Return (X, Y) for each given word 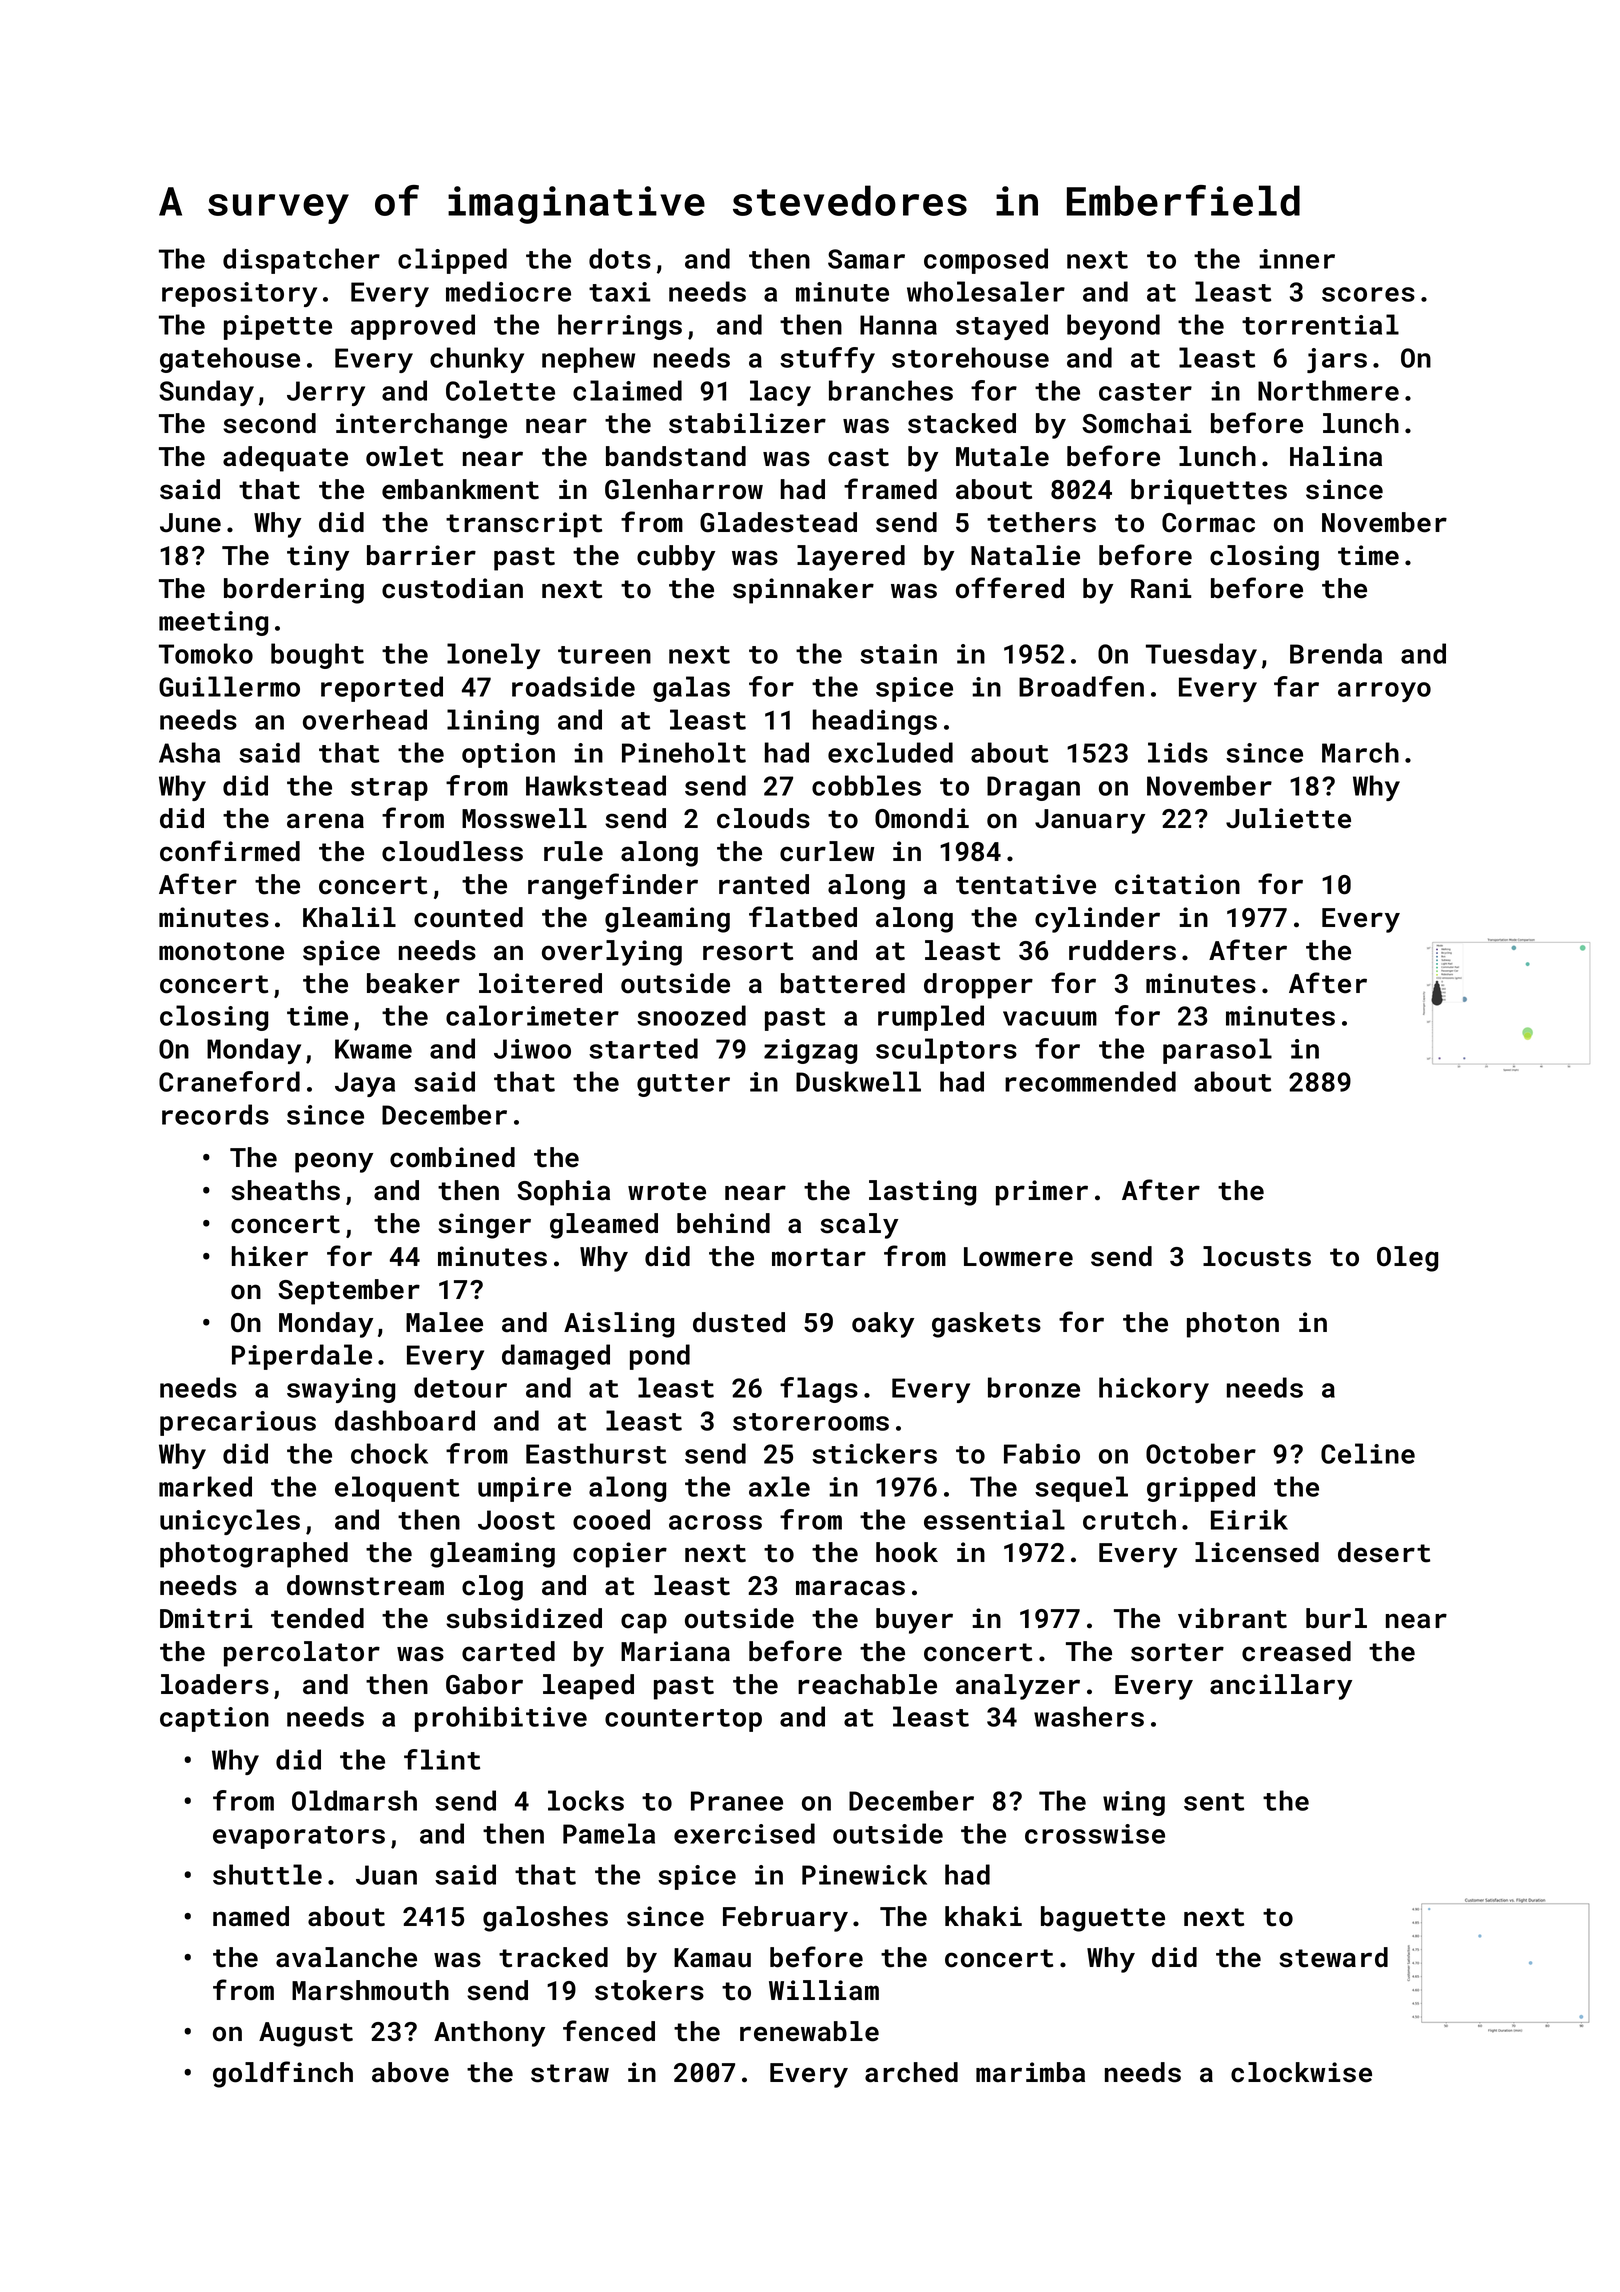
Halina (1336, 456)
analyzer (1018, 1687)
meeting (213, 623)
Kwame (373, 1049)
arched (911, 2072)
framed (890, 489)
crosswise (1095, 1834)
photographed (254, 1555)
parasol (1217, 1051)
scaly (859, 1226)
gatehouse (230, 360)
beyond (1113, 327)
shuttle (267, 1874)
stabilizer (747, 423)
